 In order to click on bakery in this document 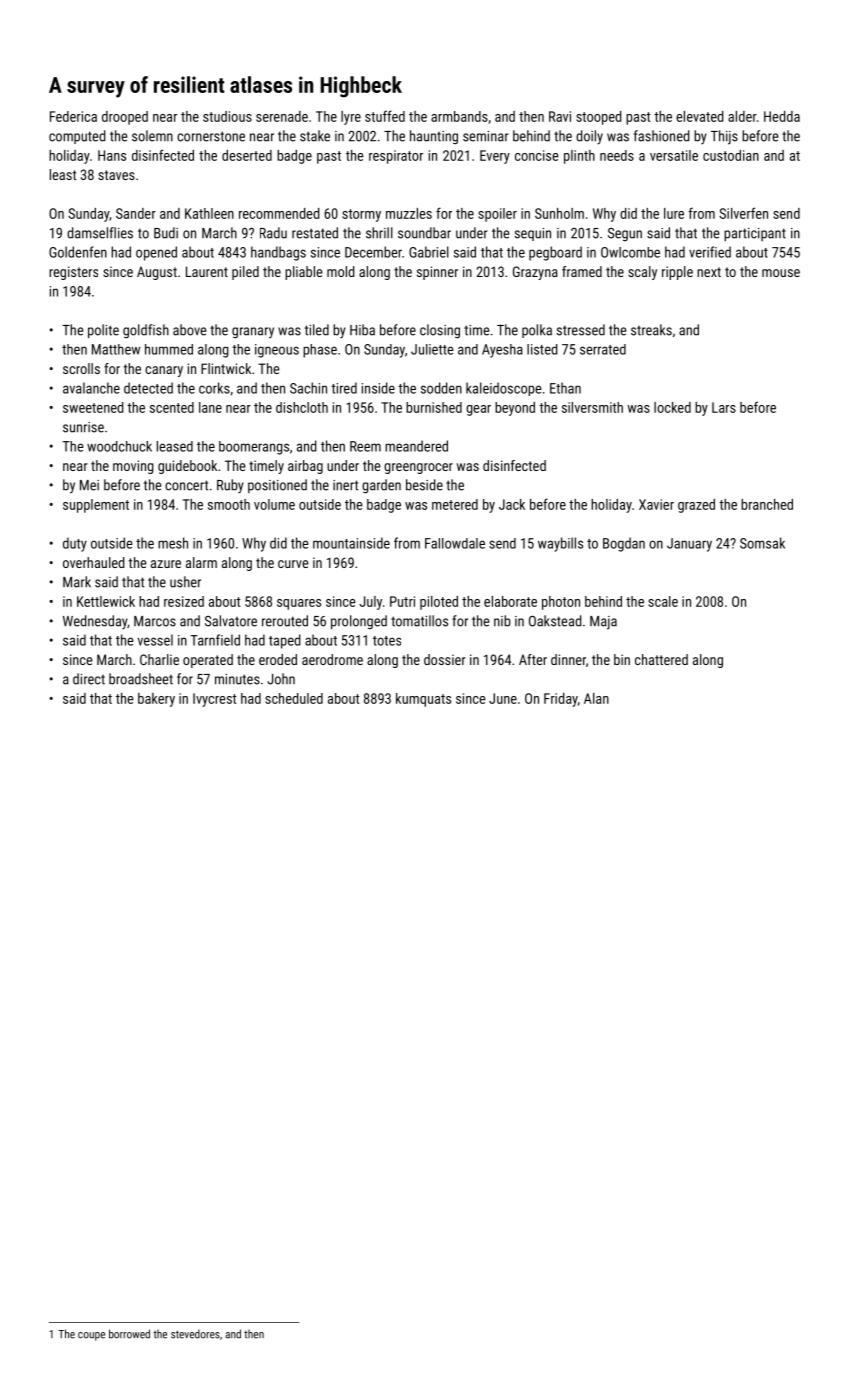, I will do `click(156, 700)`.
